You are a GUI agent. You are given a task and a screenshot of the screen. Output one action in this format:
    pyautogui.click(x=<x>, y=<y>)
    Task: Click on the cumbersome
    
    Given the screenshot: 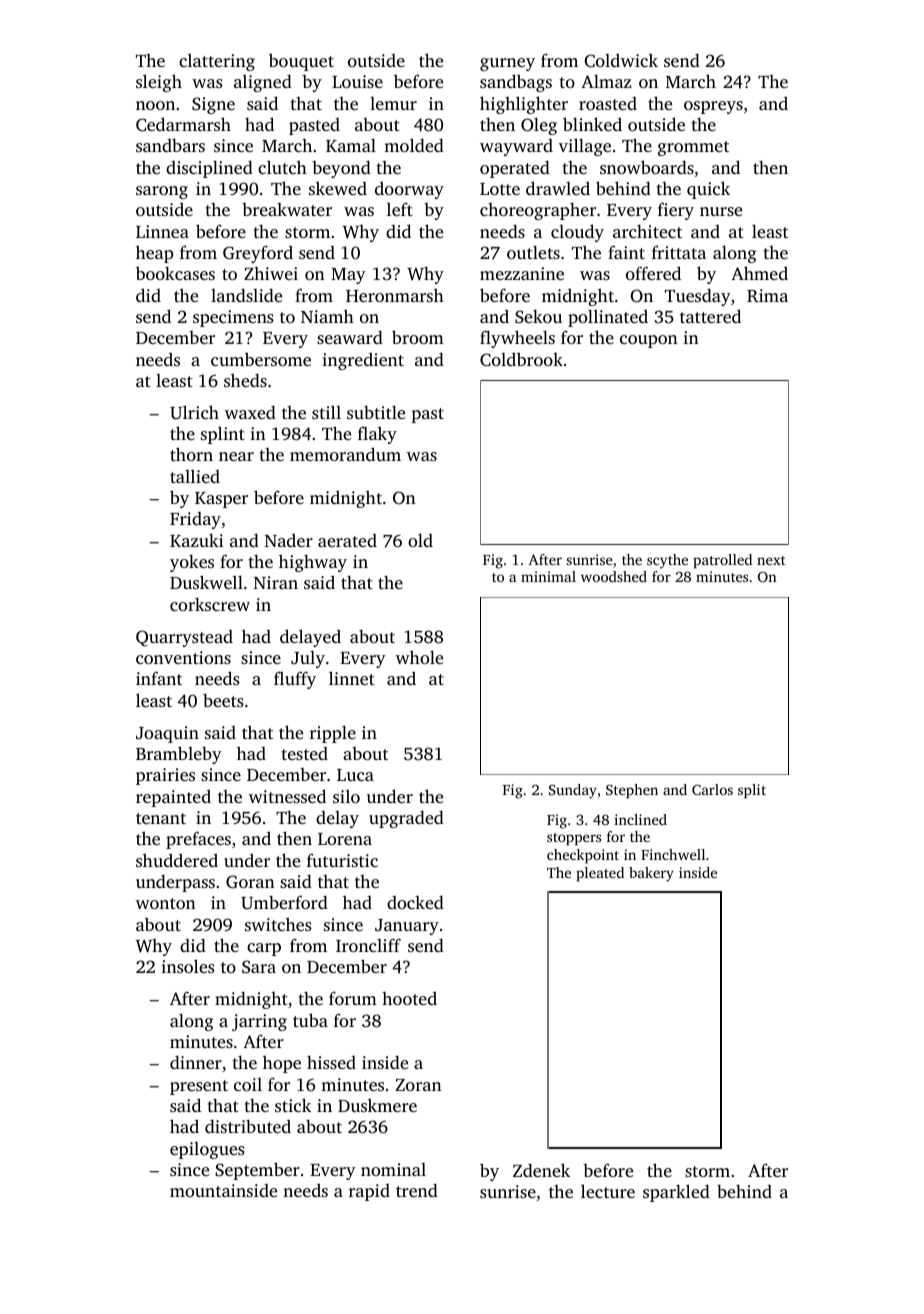 What is the action you would take?
    pyautogui.click(x=261, y=359)
